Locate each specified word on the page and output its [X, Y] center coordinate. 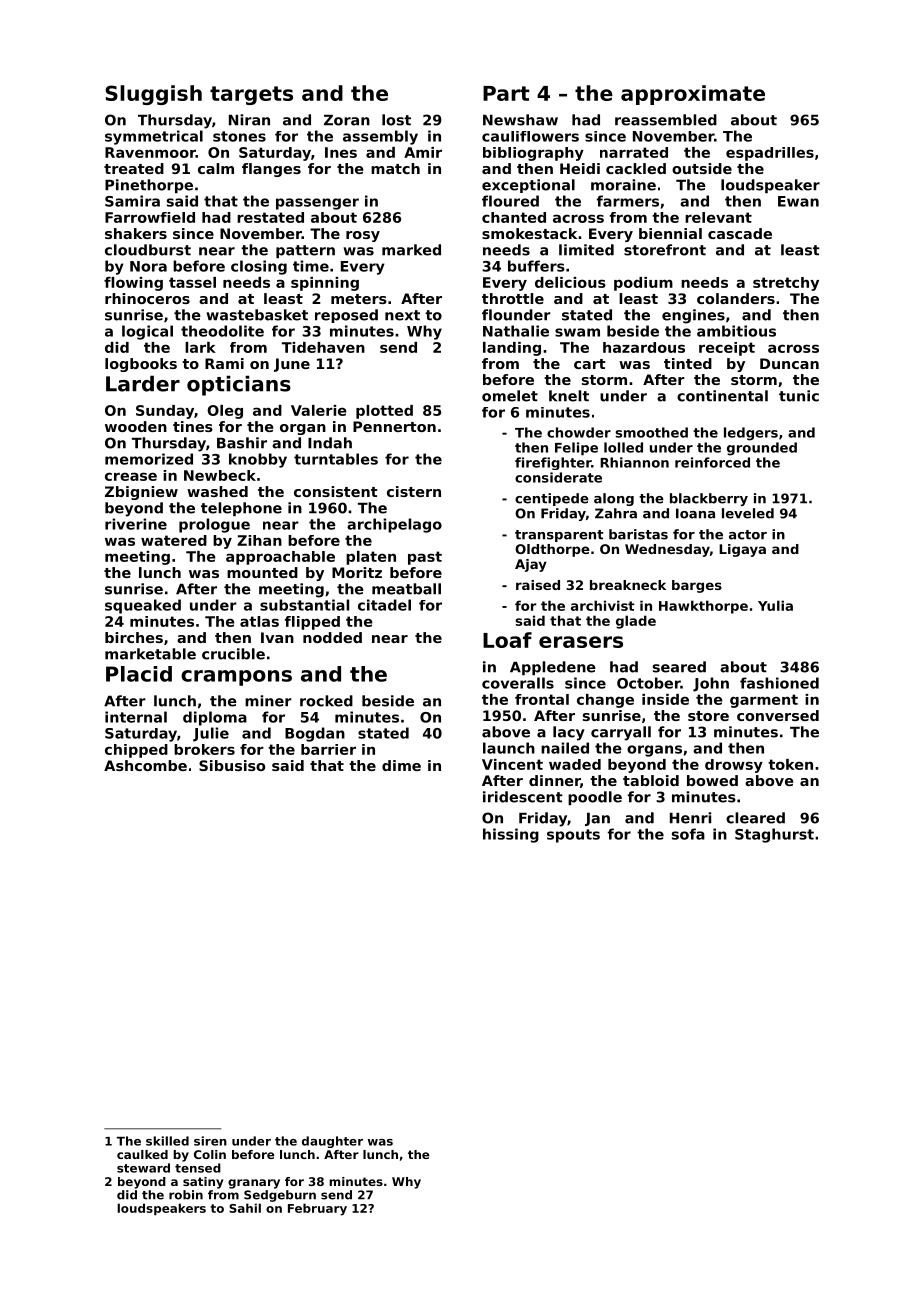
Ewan [798, 201]
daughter [332, 1142]
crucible [233, 654]
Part [506, 93]
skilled [167, 1141]
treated [134, 168]
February [317, 1209]
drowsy [734, 766]
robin [186, 1195]
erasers [581, 642]
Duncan [789, 363]
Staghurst [774, 835]
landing [512, 349]
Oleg [225, 412]
